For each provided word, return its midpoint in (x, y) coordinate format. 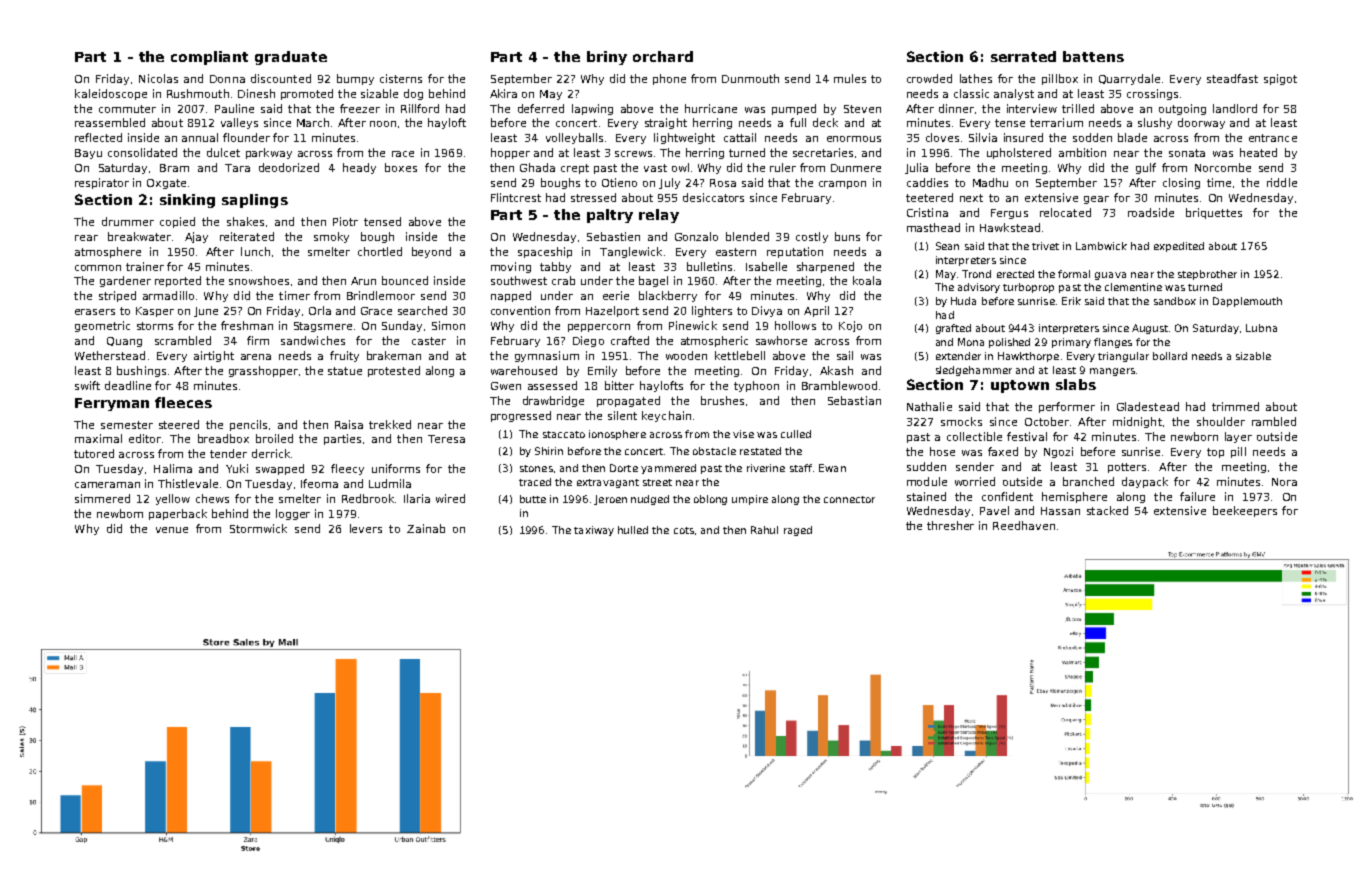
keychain (666, 416)
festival (1027, 436)
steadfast (1232, 78)
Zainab (426, 528)
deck (825, 122)
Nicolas (158, 78)
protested (394, 371)
